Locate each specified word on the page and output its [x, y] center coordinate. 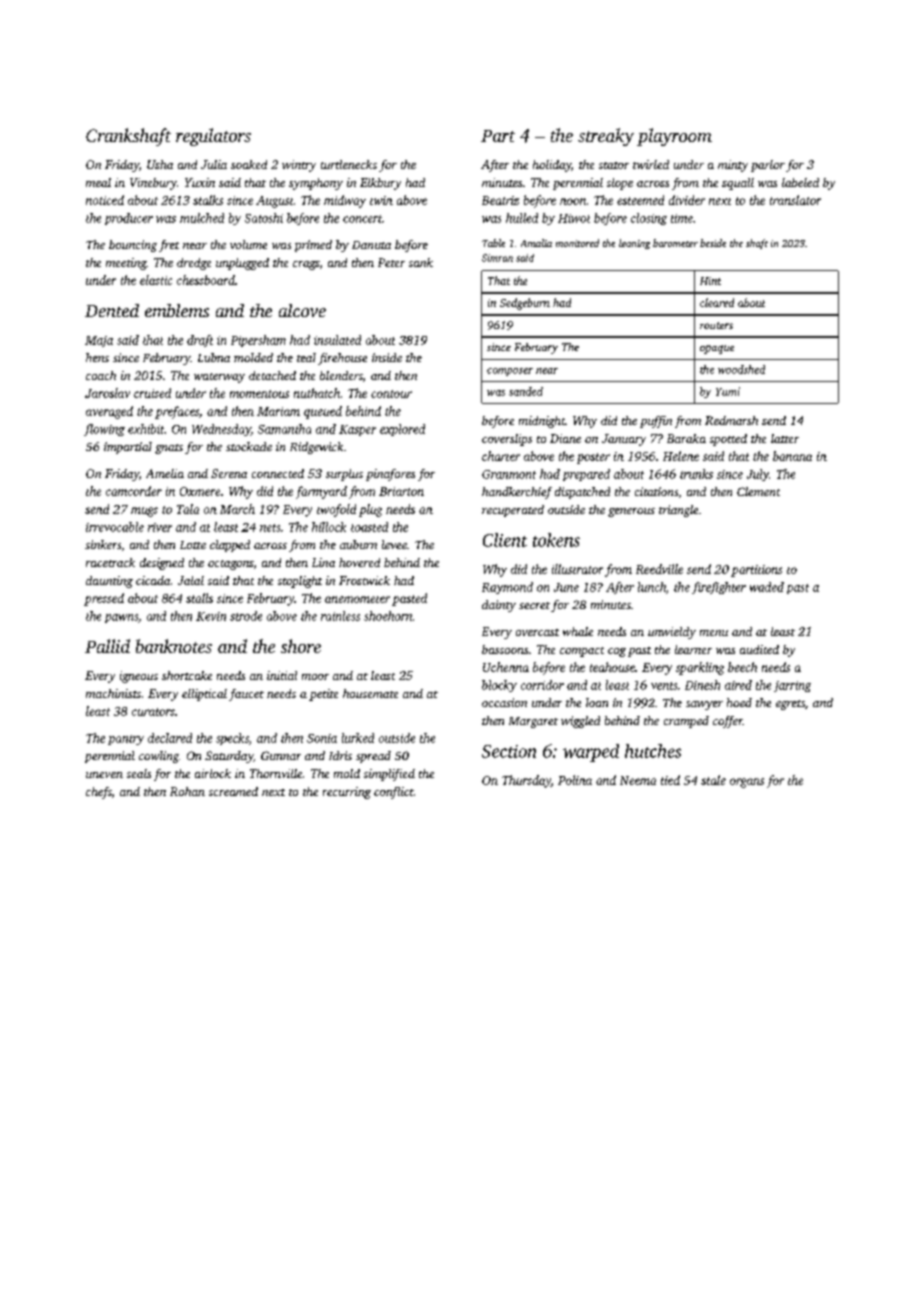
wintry [299, 166]
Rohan [187, 791]
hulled [522, 218]
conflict [394, 793]
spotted [728, 440]
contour [391, 394]
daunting [109, 582]
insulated [337, 340]
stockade [249, 446]
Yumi [728, 391]
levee [394, 544]
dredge [194, 264]
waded [767, 587]
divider [687, 200]
